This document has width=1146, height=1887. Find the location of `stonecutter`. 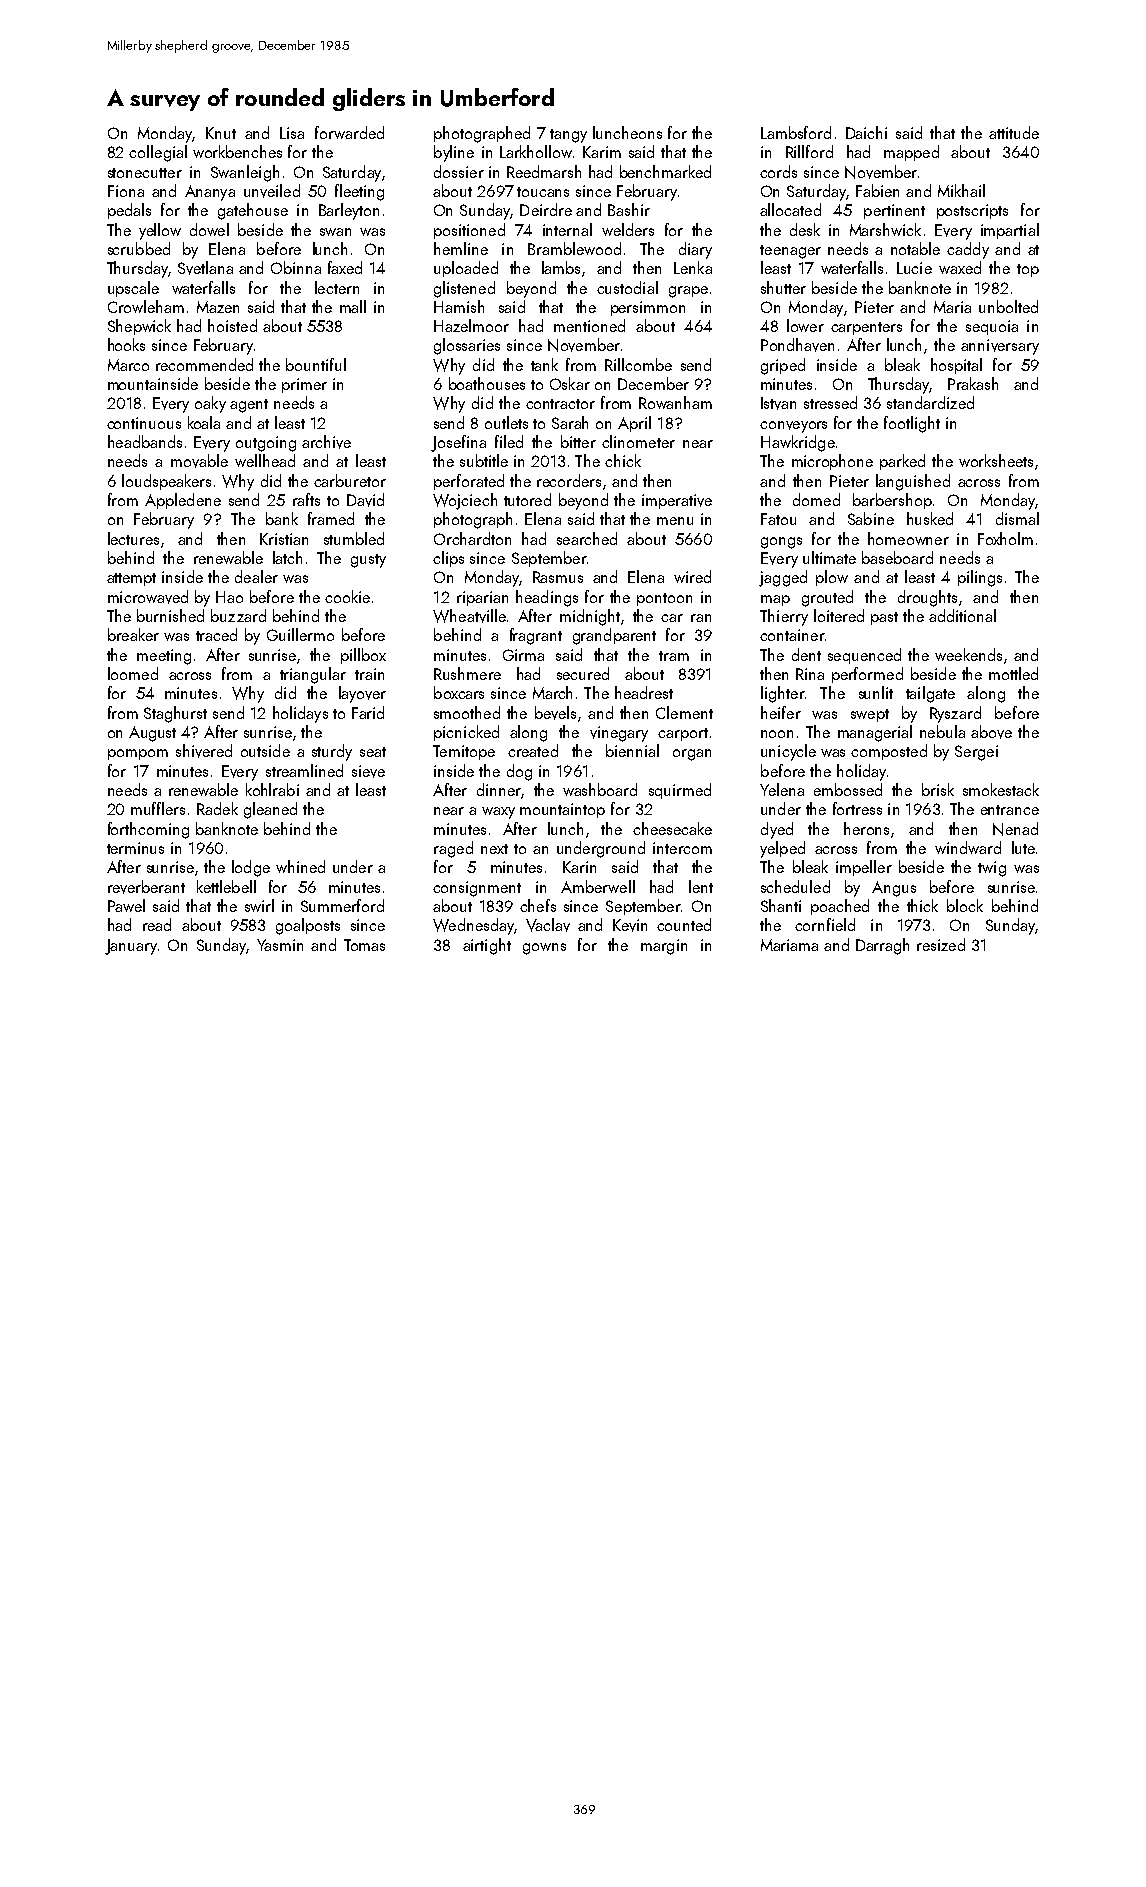

stonecutter is located at coordinates (145, 173).
